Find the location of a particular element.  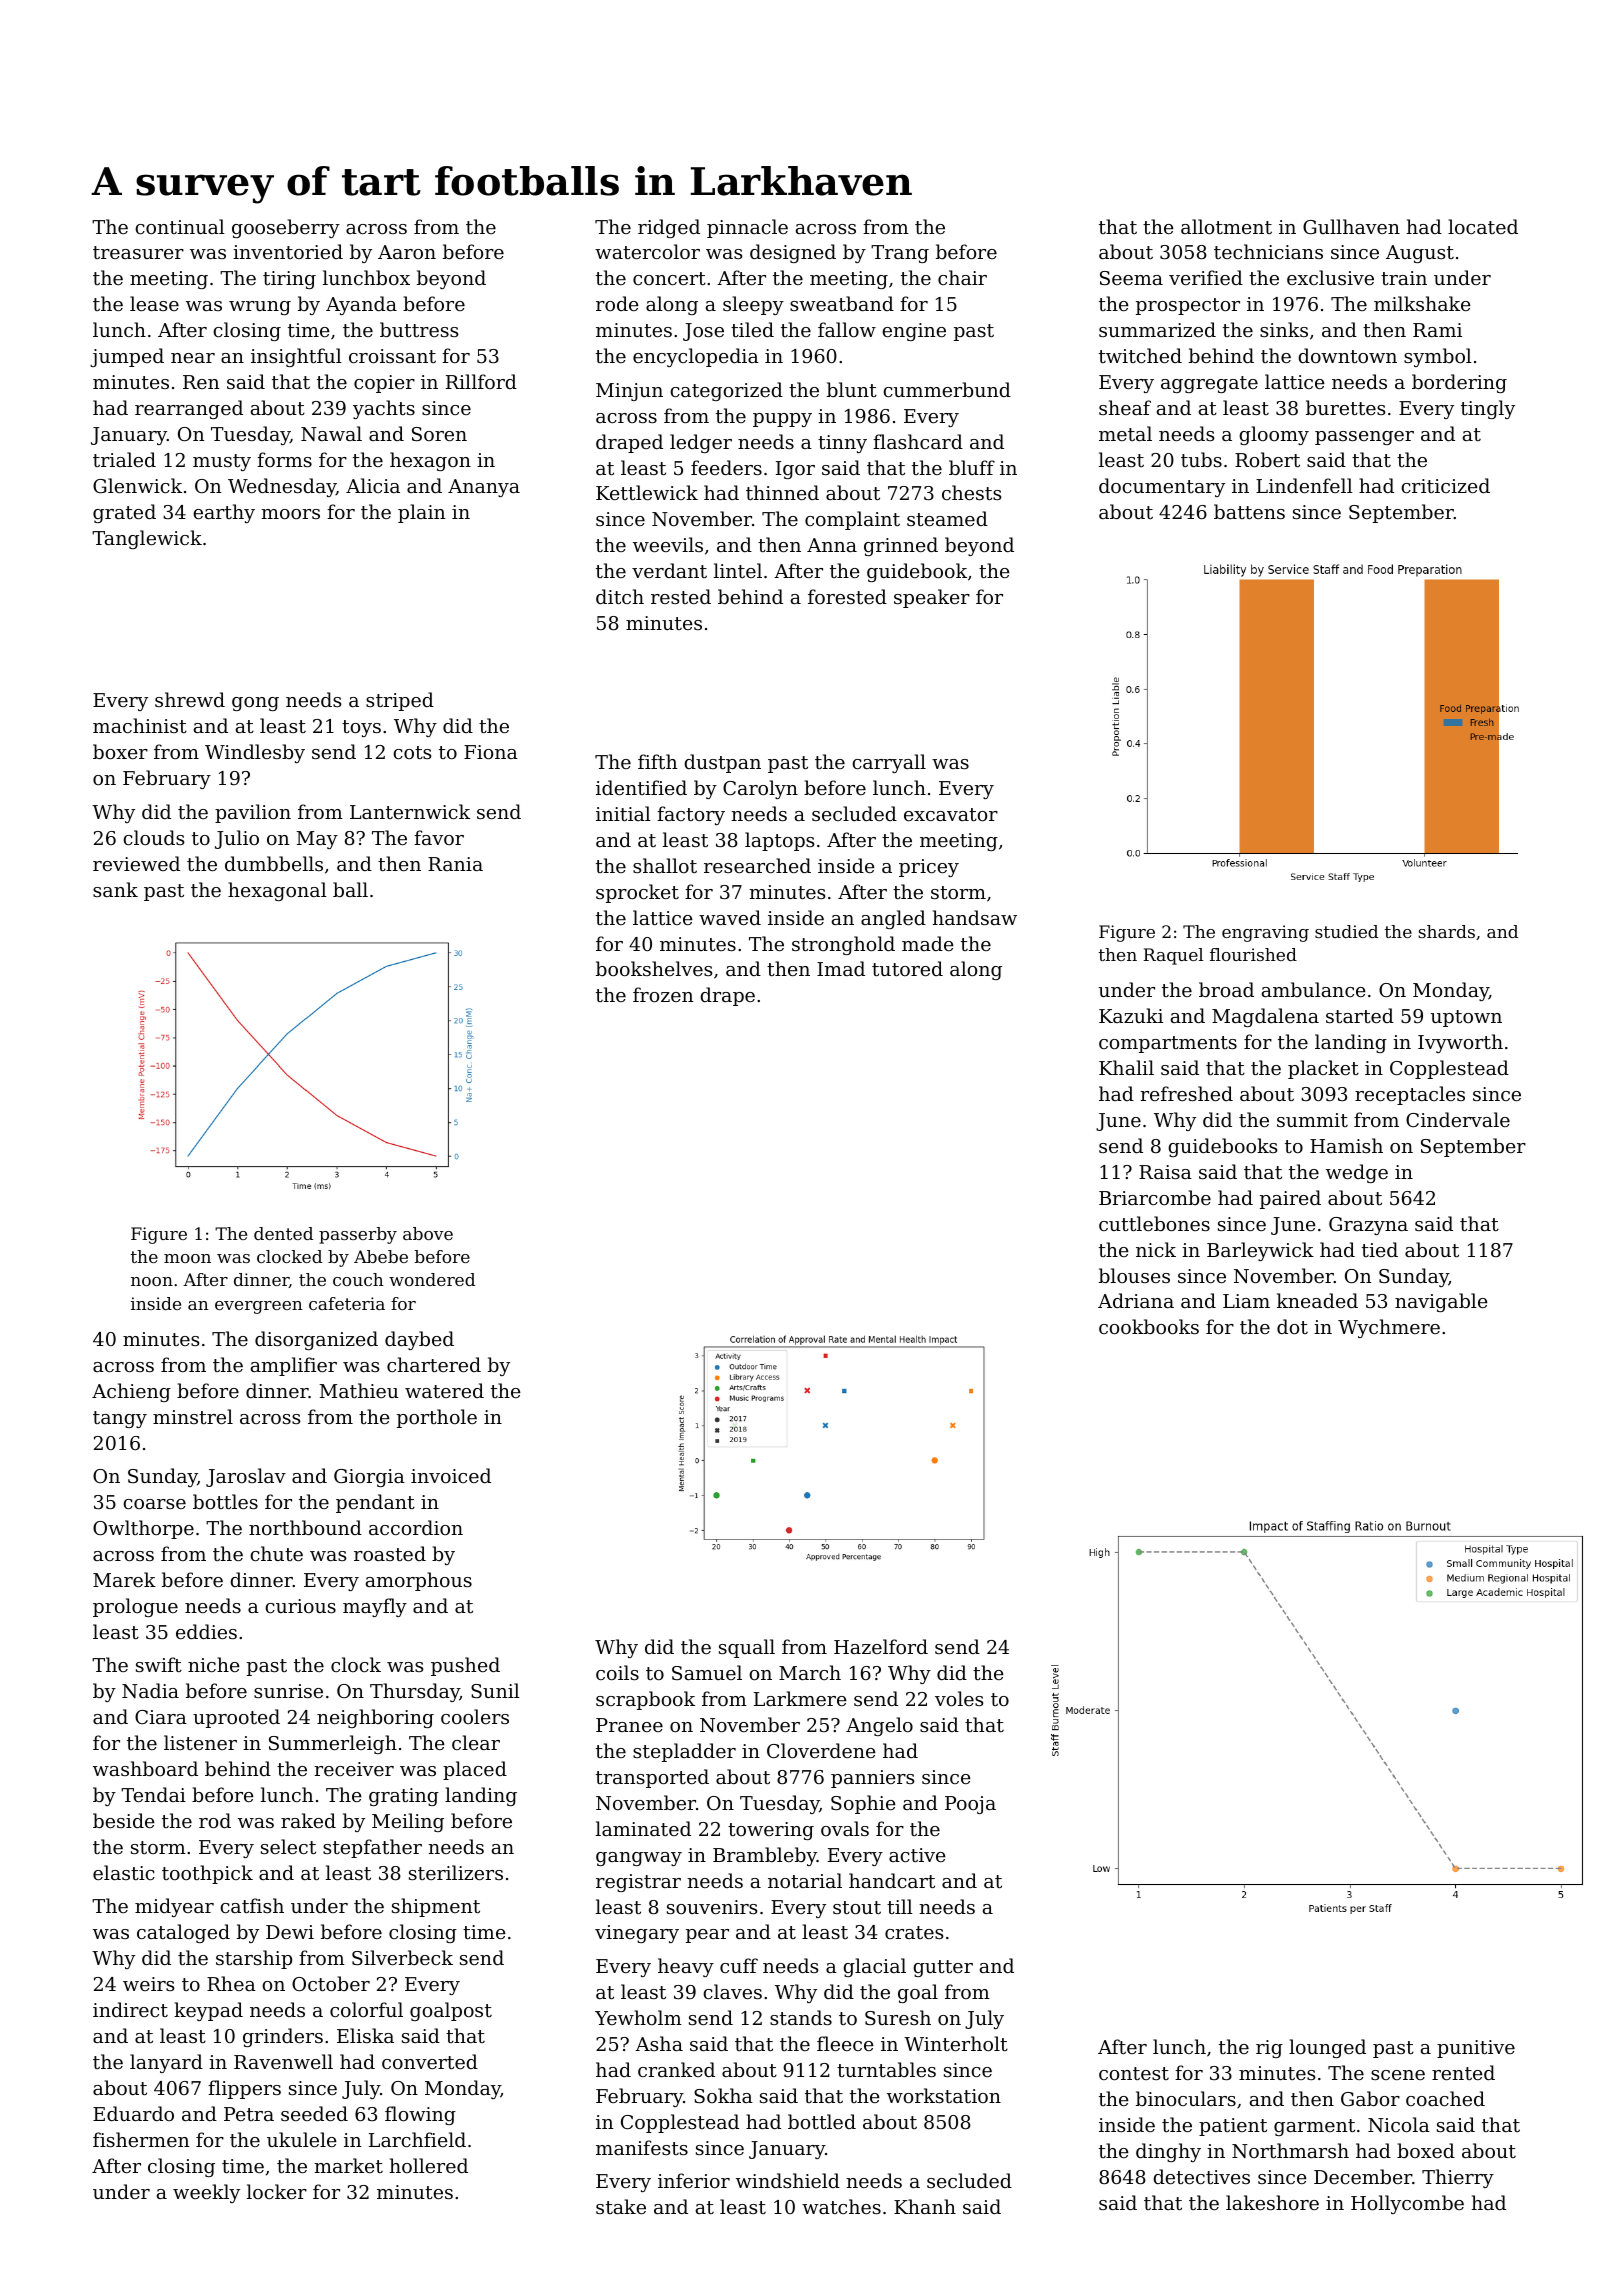

engraving is located at coordinates (1265, 933).
